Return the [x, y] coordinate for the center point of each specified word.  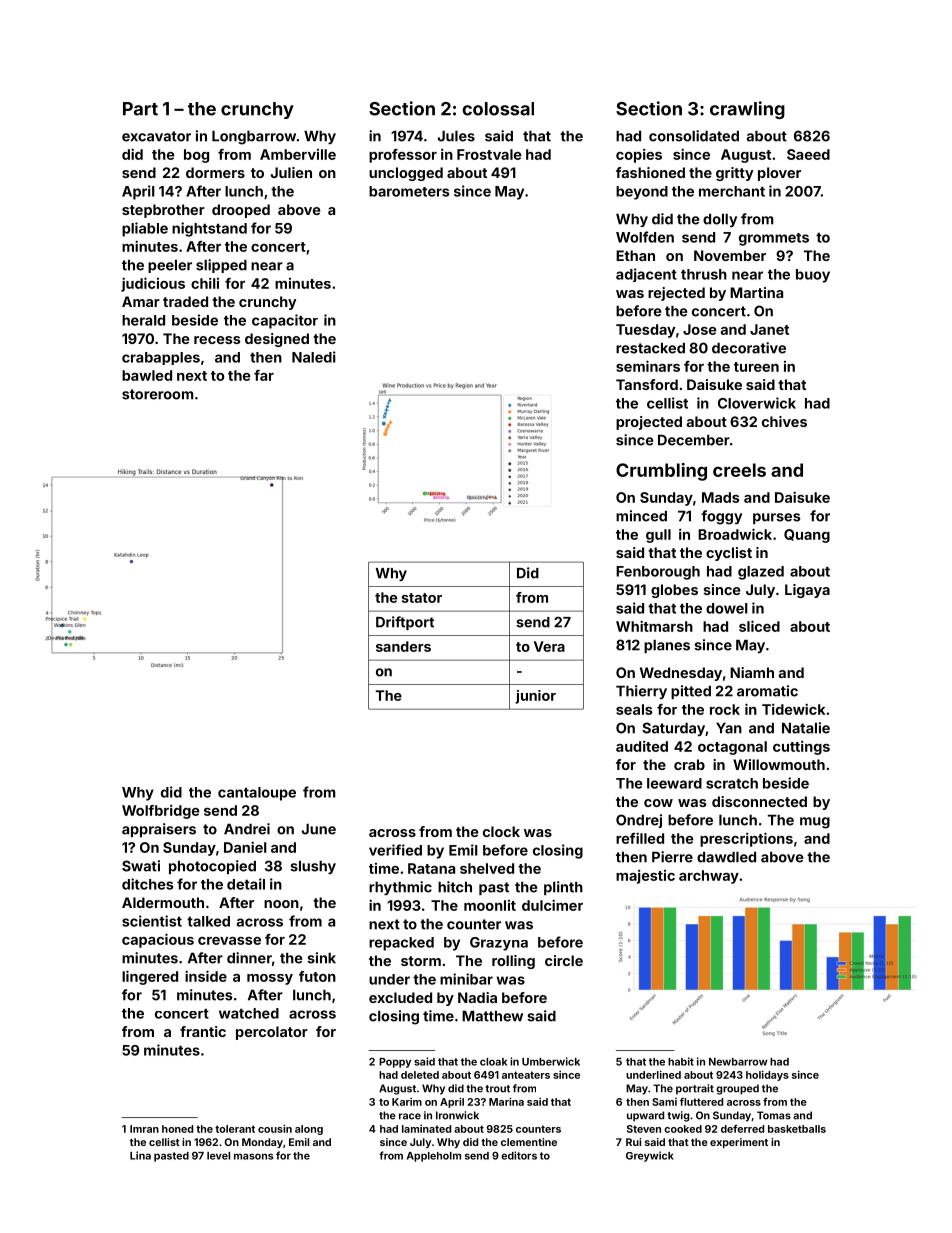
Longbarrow [254, 138]
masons [253, 1156]
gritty [734, 174]
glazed [761, 573]
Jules [456, 136]
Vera [549, 646]
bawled [147, 375]
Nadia [477, 997]
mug [815, 823]
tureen [756, 367]
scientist [152, 921]
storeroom [157, 394]
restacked [650, 348]
